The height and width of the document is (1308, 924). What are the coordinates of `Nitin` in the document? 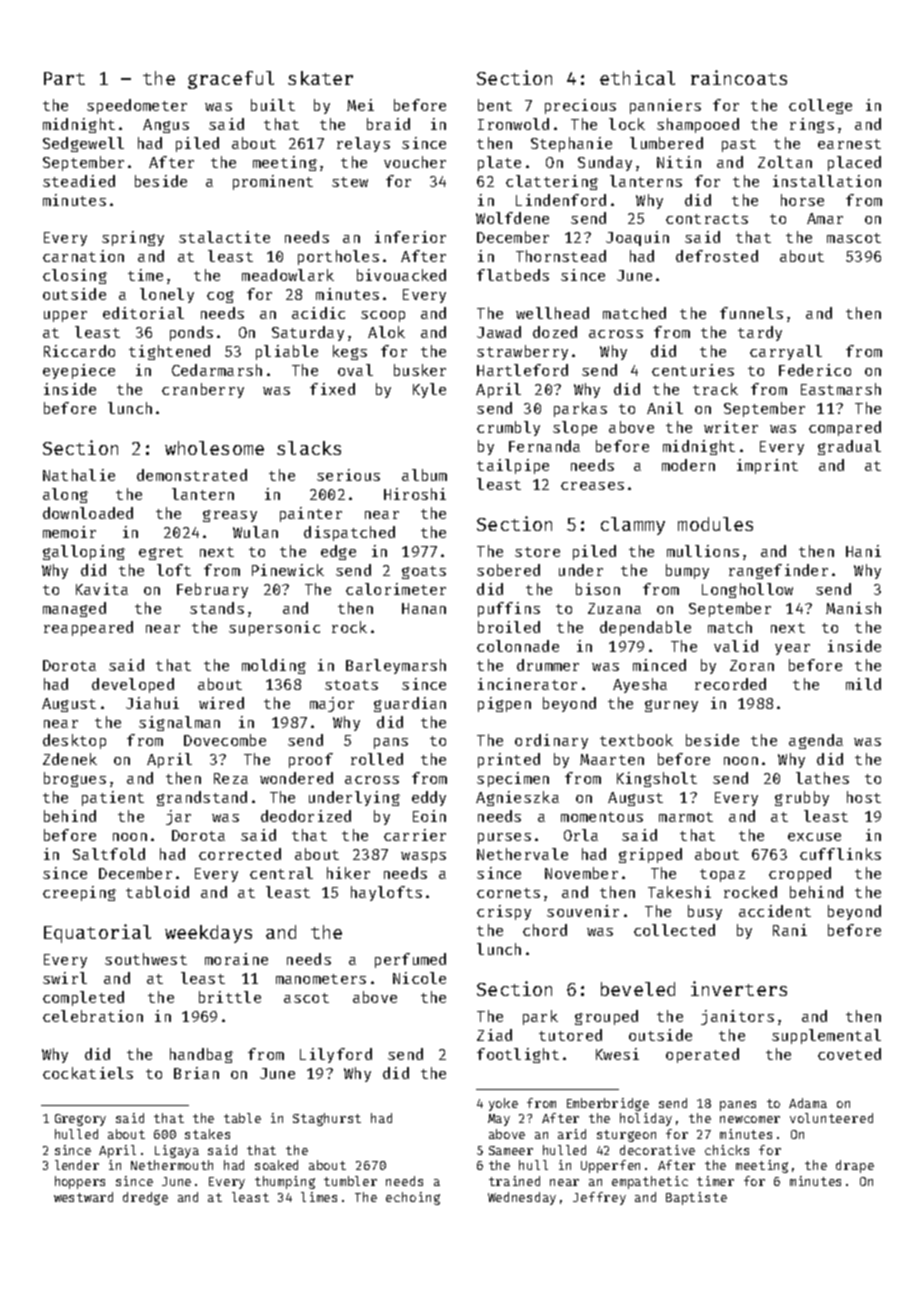 It's located at (679, 162).
